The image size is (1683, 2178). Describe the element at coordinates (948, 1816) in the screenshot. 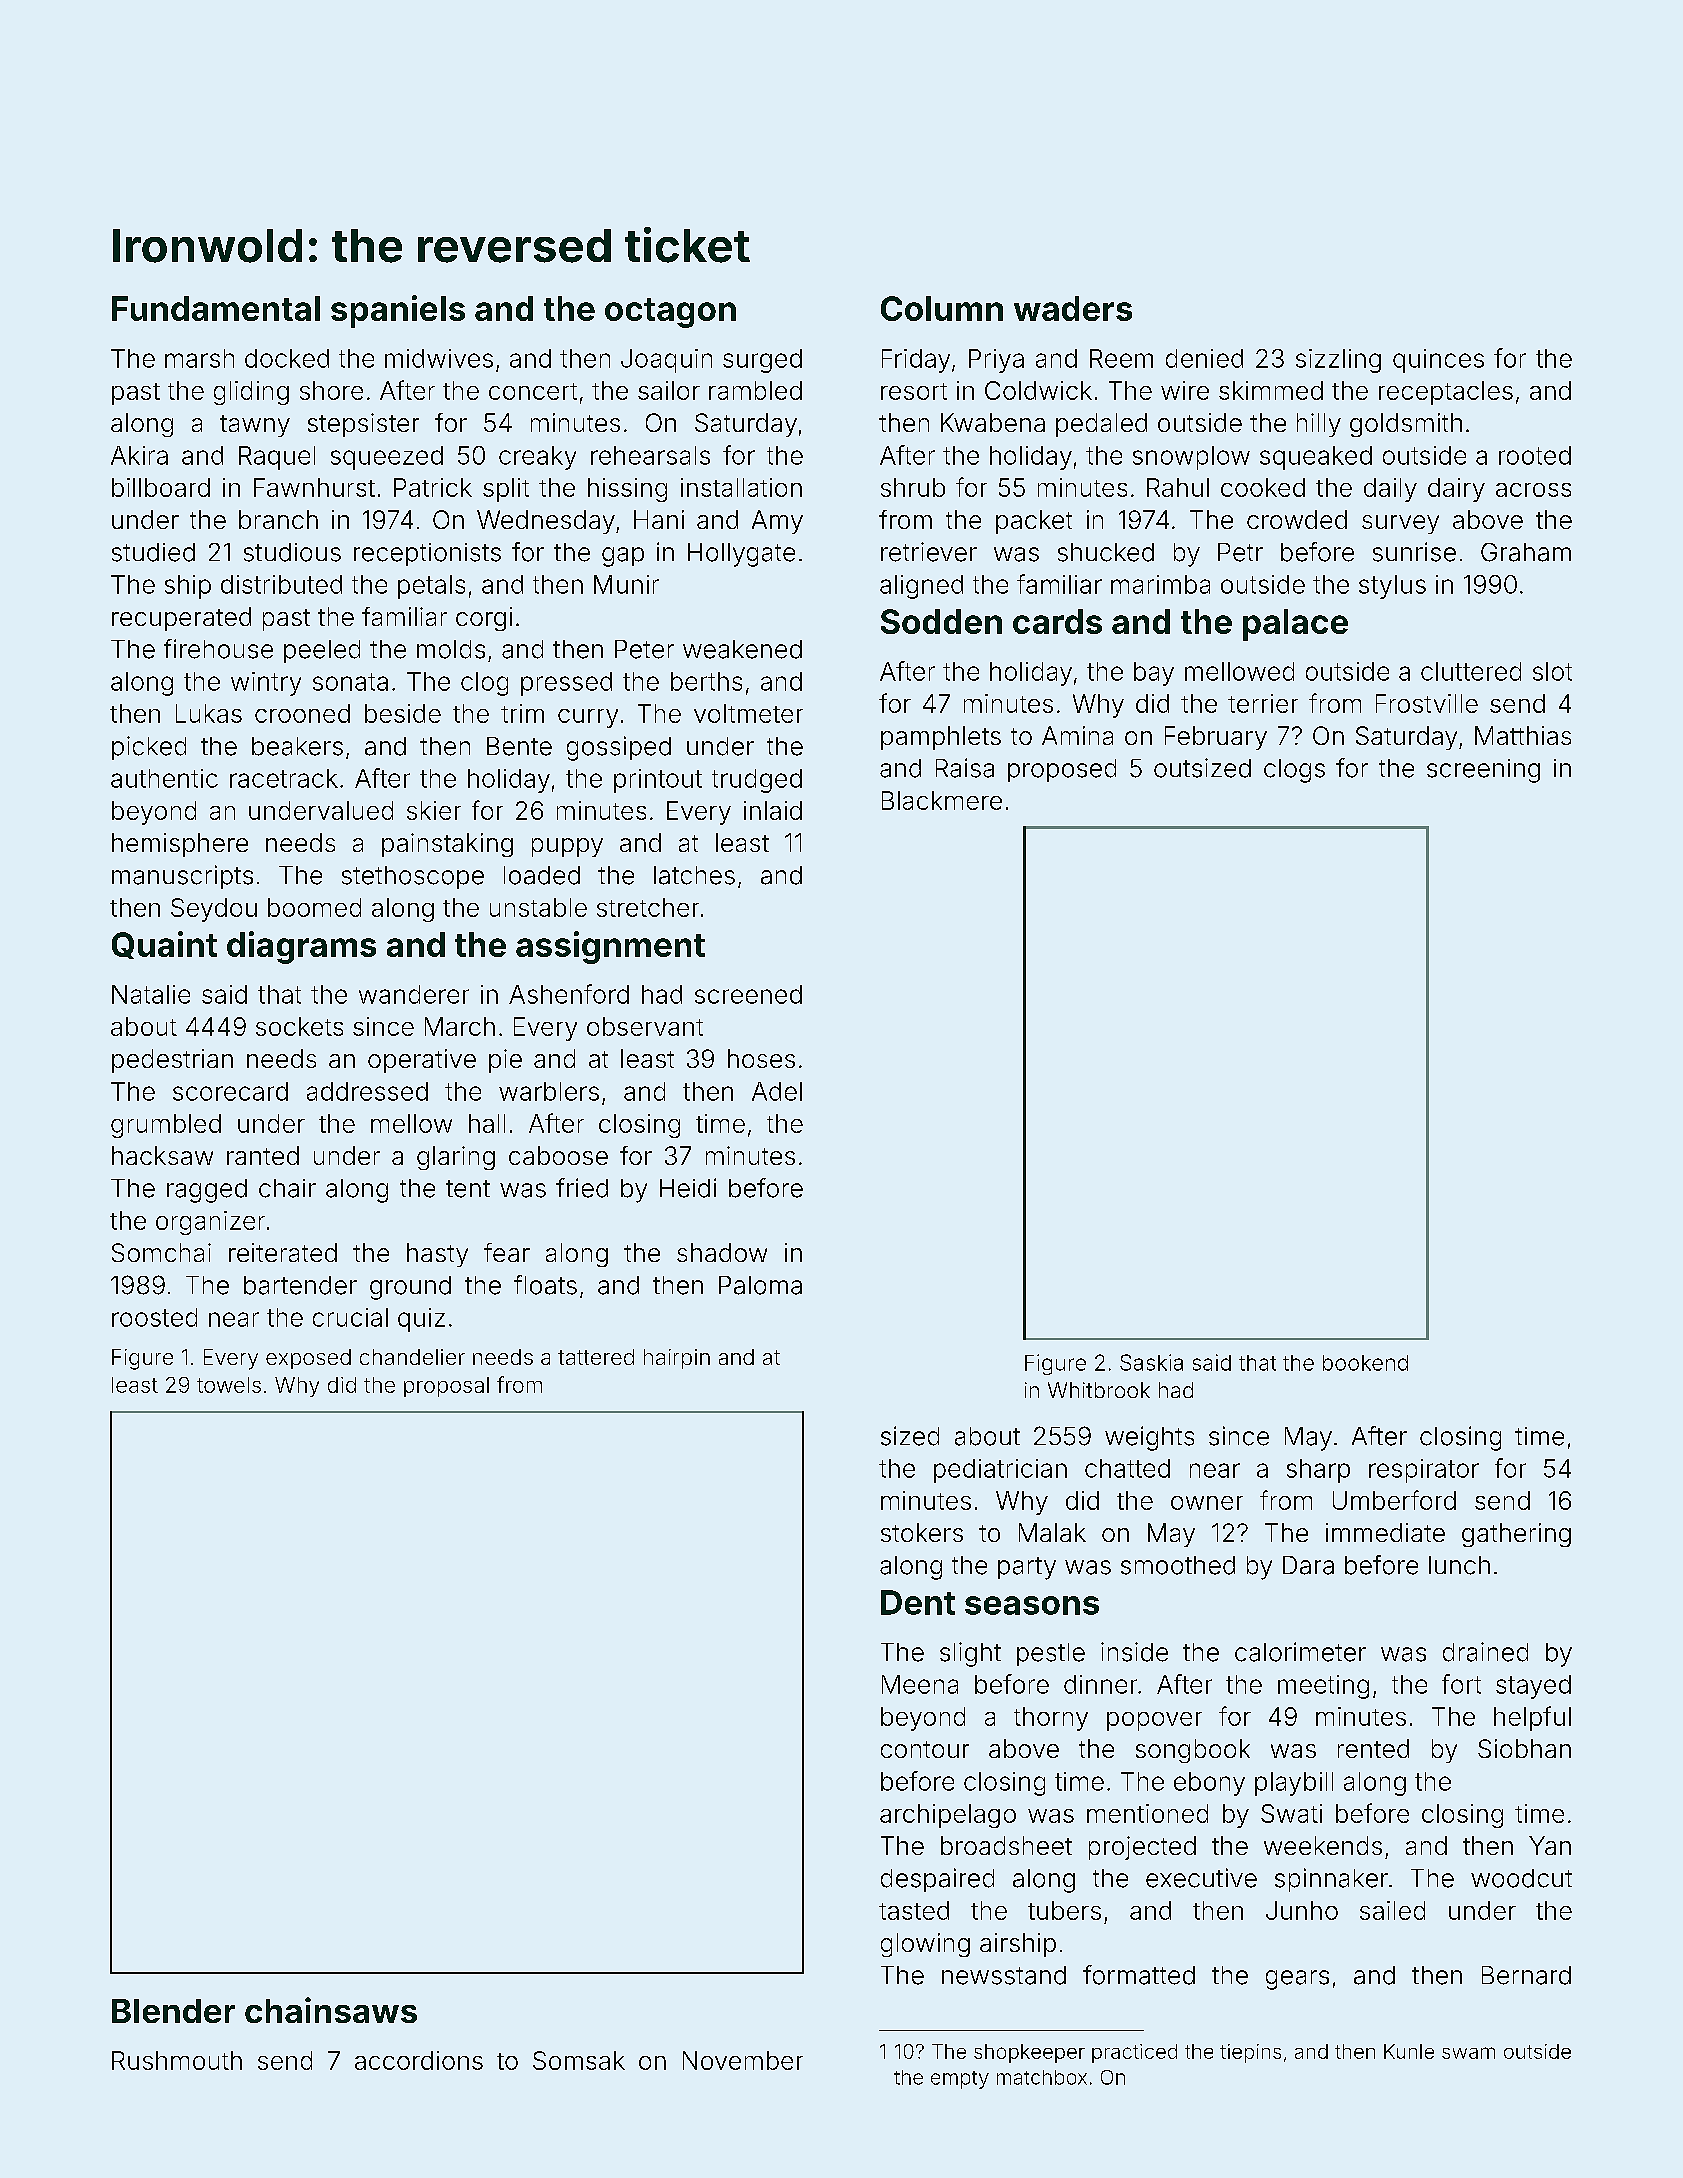

I see `archipelago` at that location.
